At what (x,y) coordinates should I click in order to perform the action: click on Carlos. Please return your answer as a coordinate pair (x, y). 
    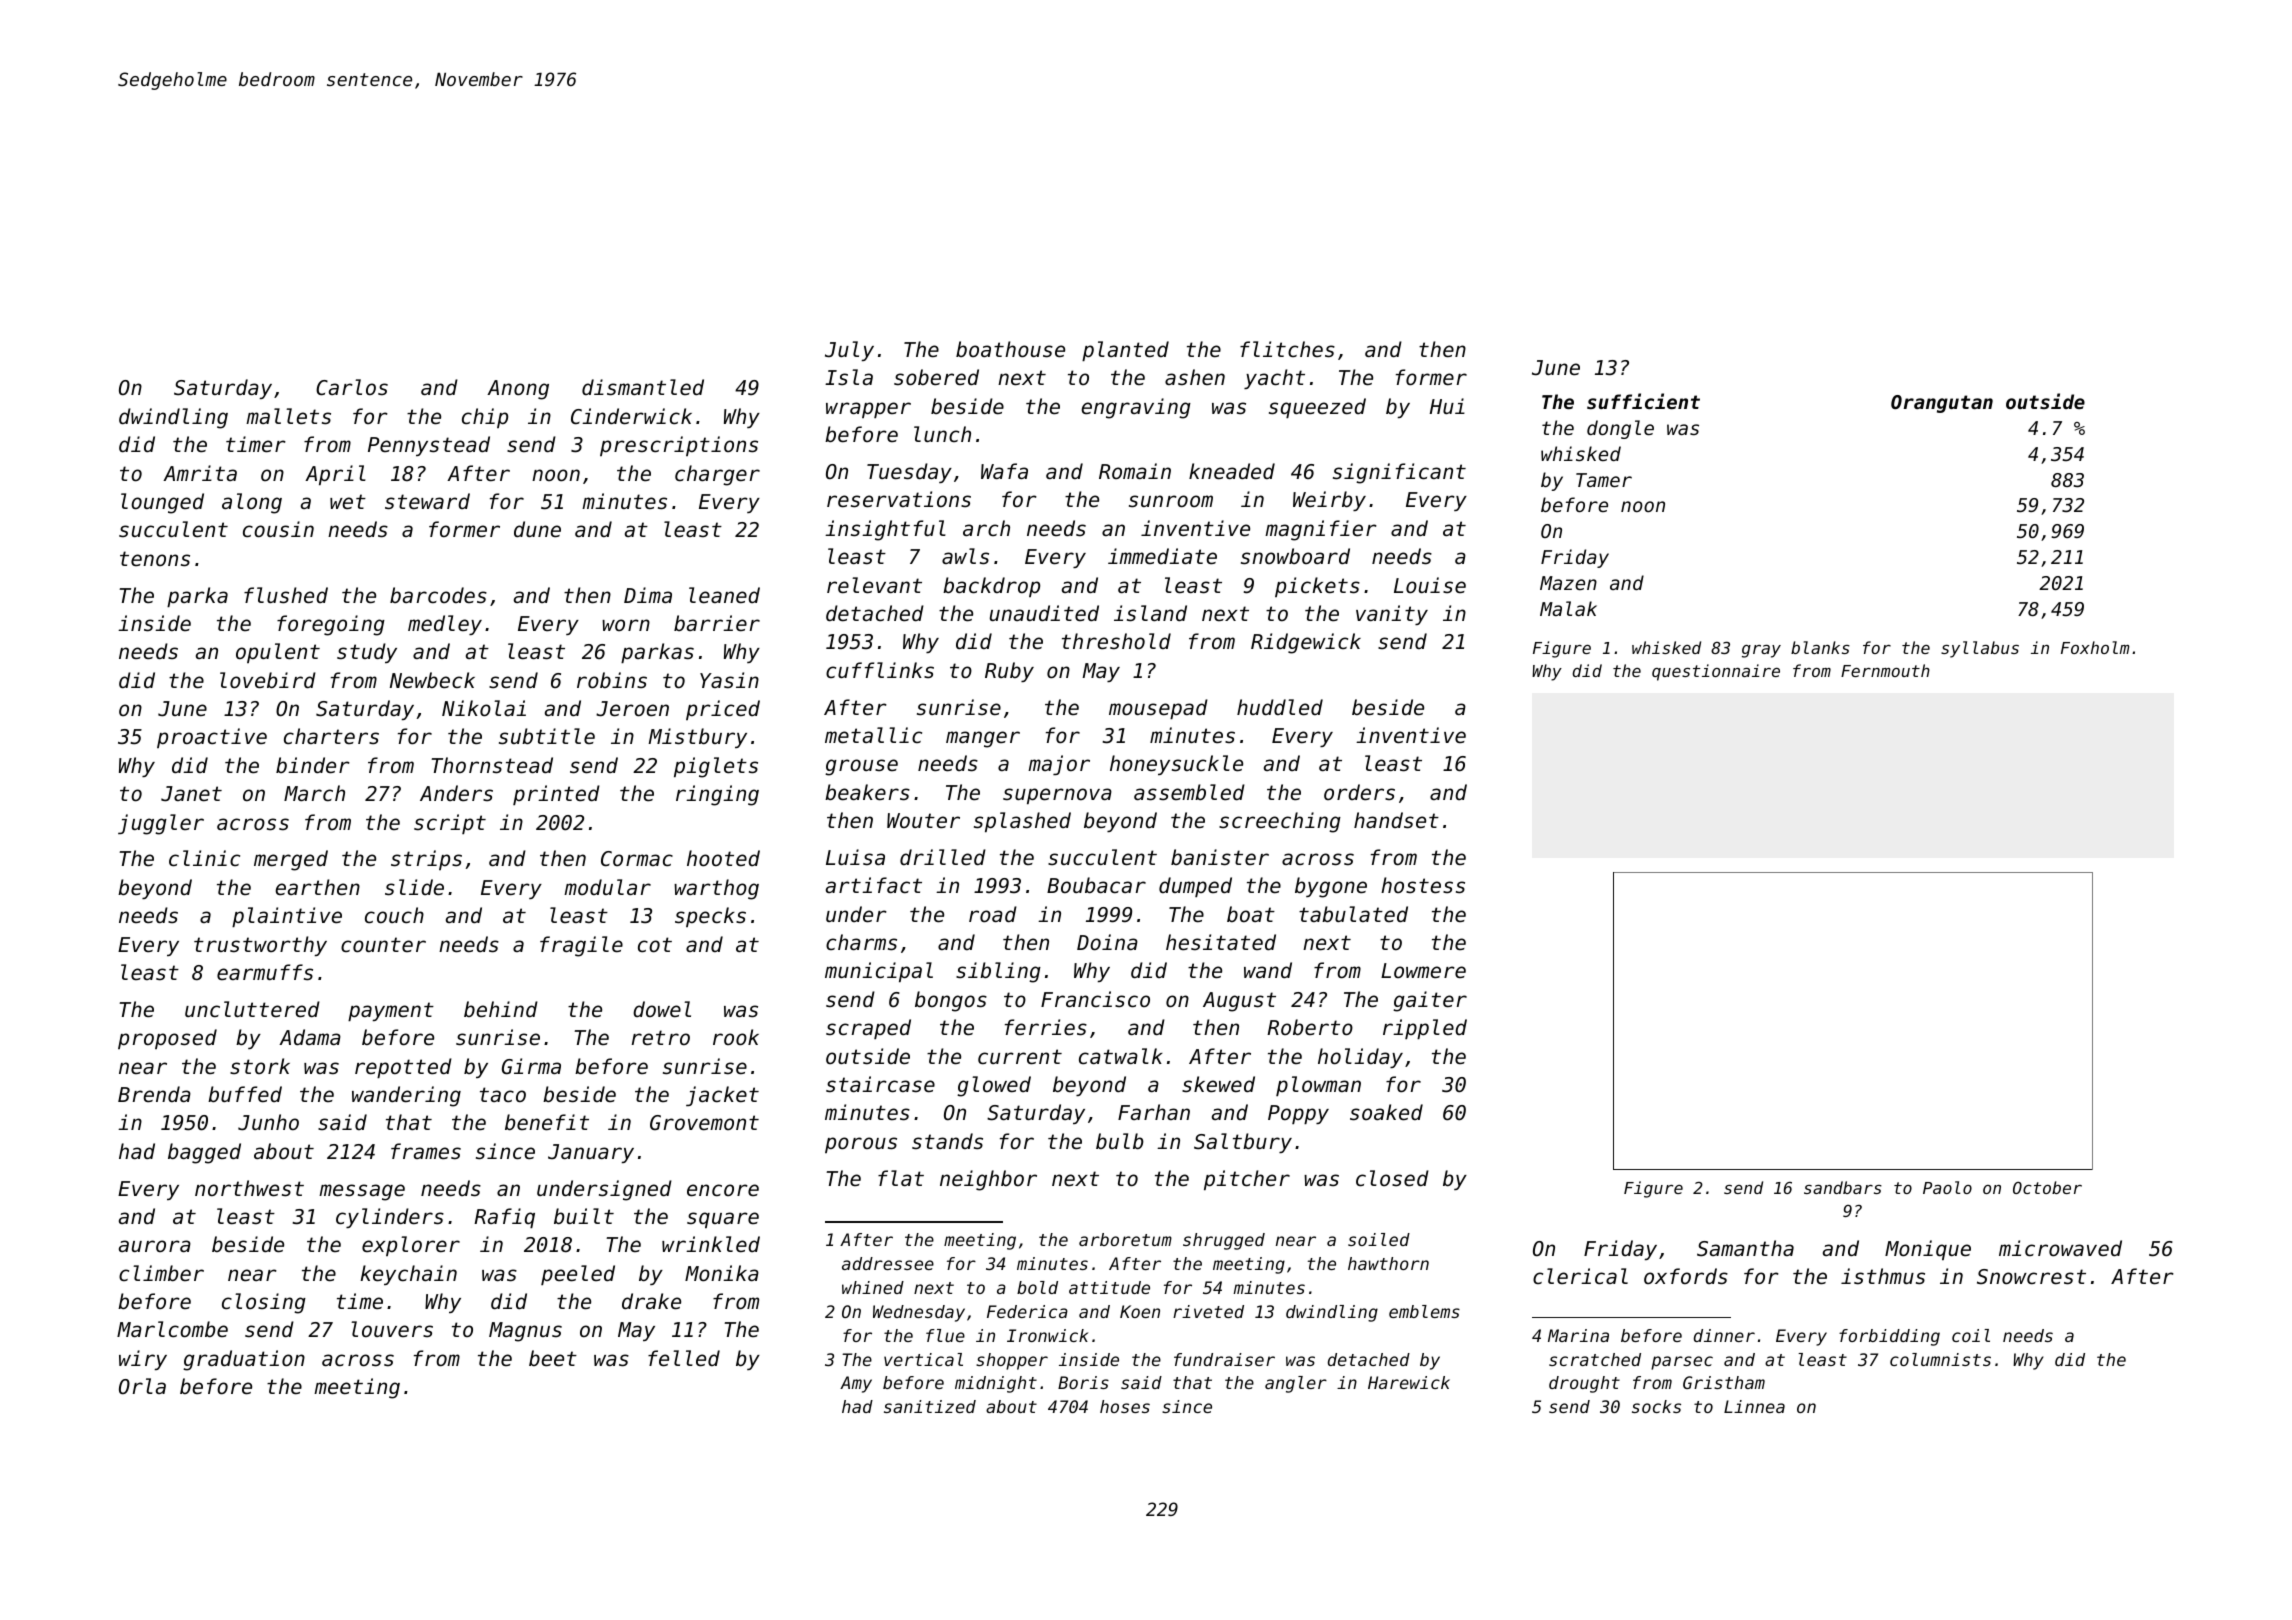
    Looking at the image, I should click on (352, 387).
